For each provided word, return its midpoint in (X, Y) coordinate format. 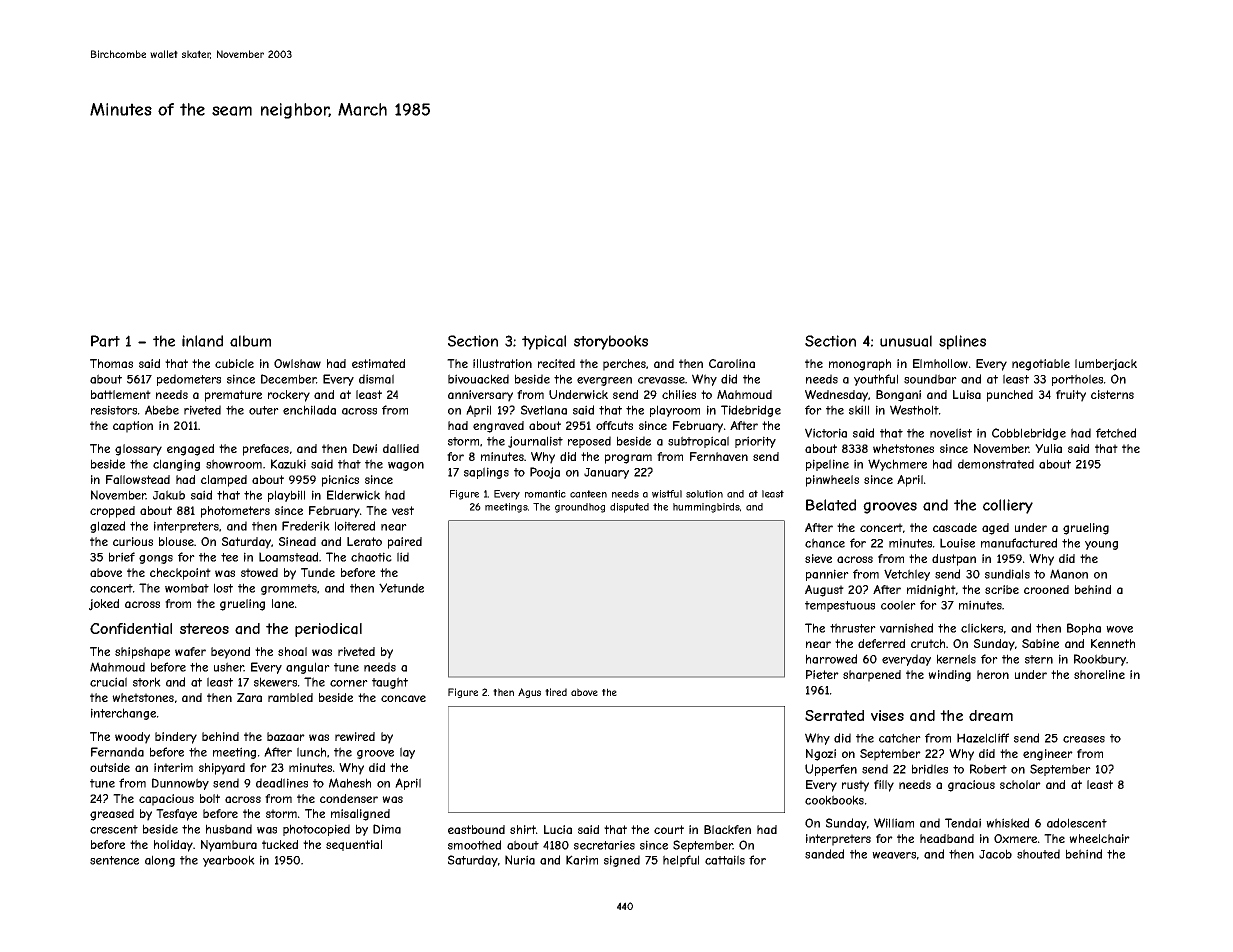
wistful (667, 494)
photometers (235, 512)
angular (308, 668)
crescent (114, 829)
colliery (1008, 506)
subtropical (698, 442)
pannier (827, 575)
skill (859, 410)
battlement (121, 394)
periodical (328, 630)
